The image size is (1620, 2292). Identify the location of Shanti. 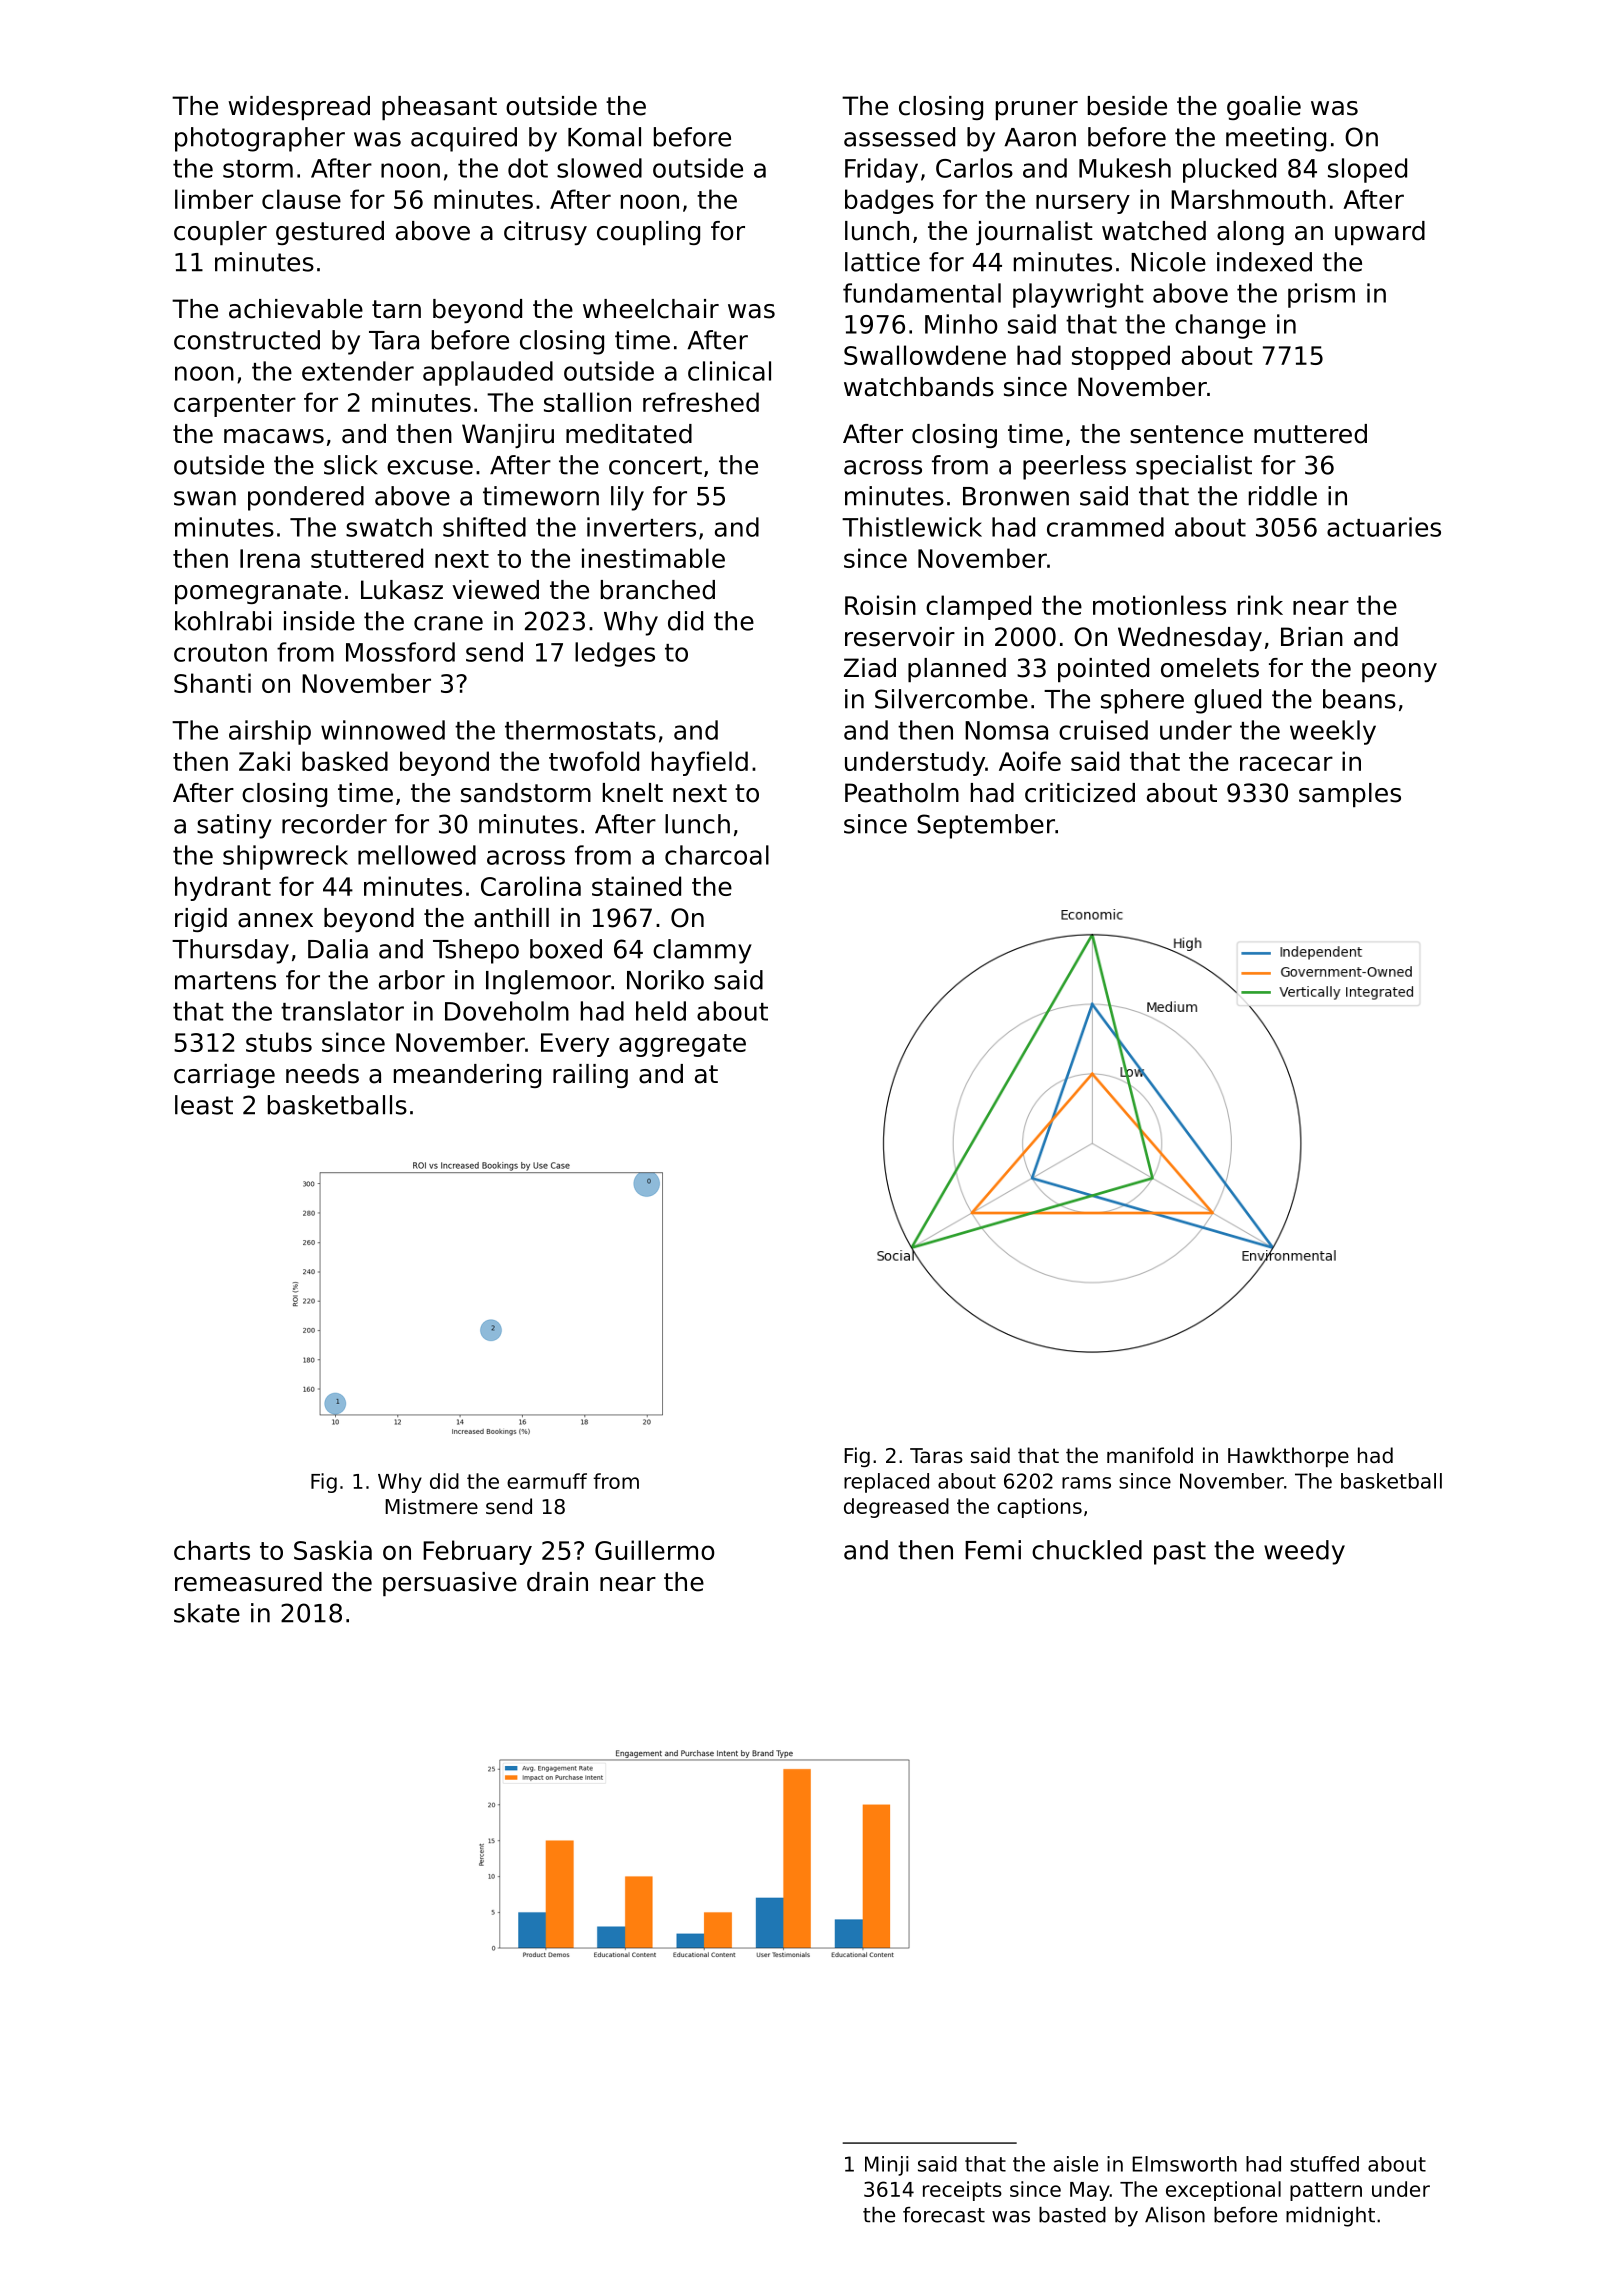
(212, 683).
